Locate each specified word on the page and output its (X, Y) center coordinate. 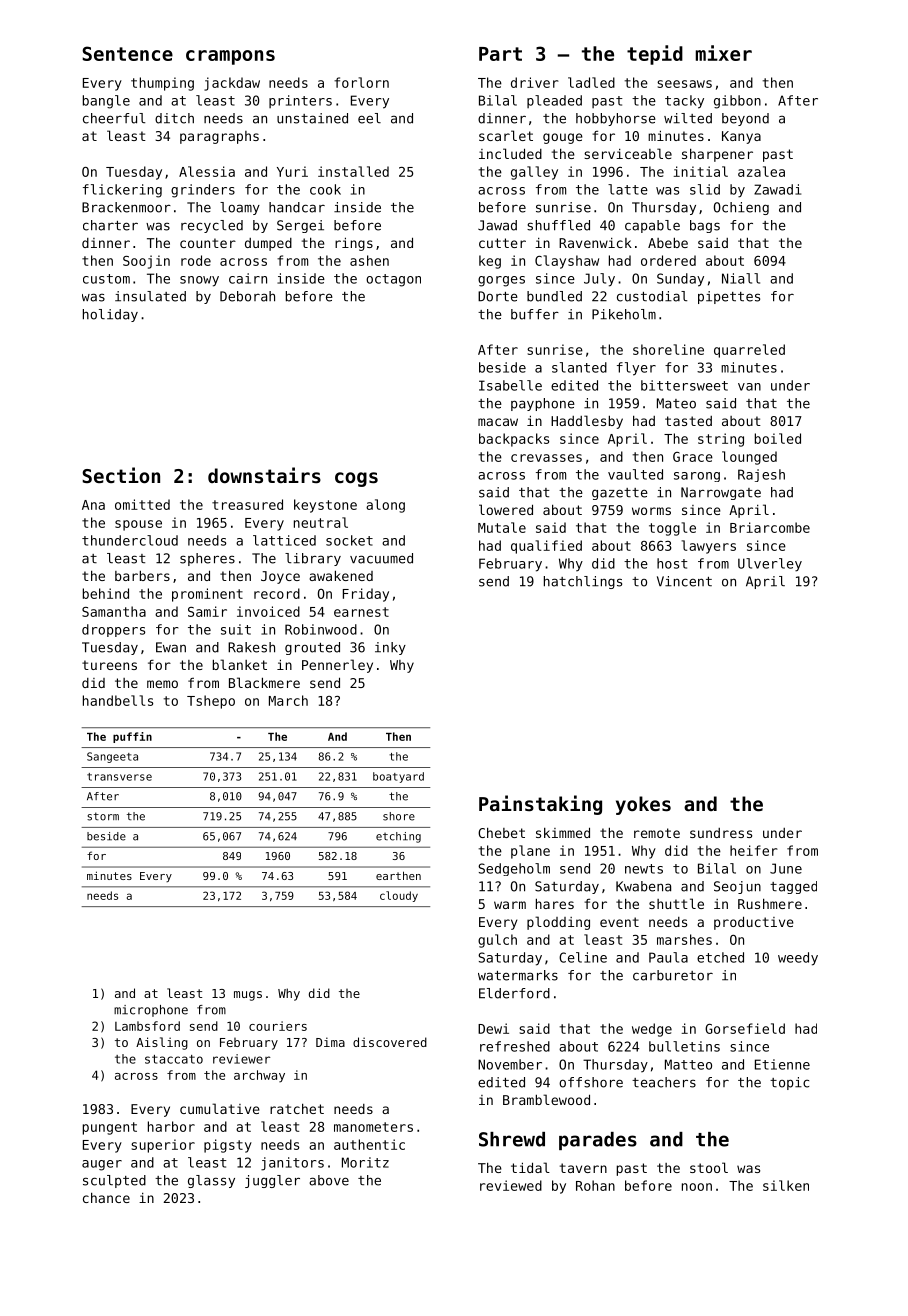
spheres (207, 559)
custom (106, 279)
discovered (390, 1042)
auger (102, 1165)
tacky (684, 102)
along (385, 506)
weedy (798, 959)
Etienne (782, 1064)
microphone (151, 1011)
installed (353, 171)
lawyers (708, 547)
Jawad (497, 225)
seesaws (684, 84)
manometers (373, 1127)
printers (300, 101)
